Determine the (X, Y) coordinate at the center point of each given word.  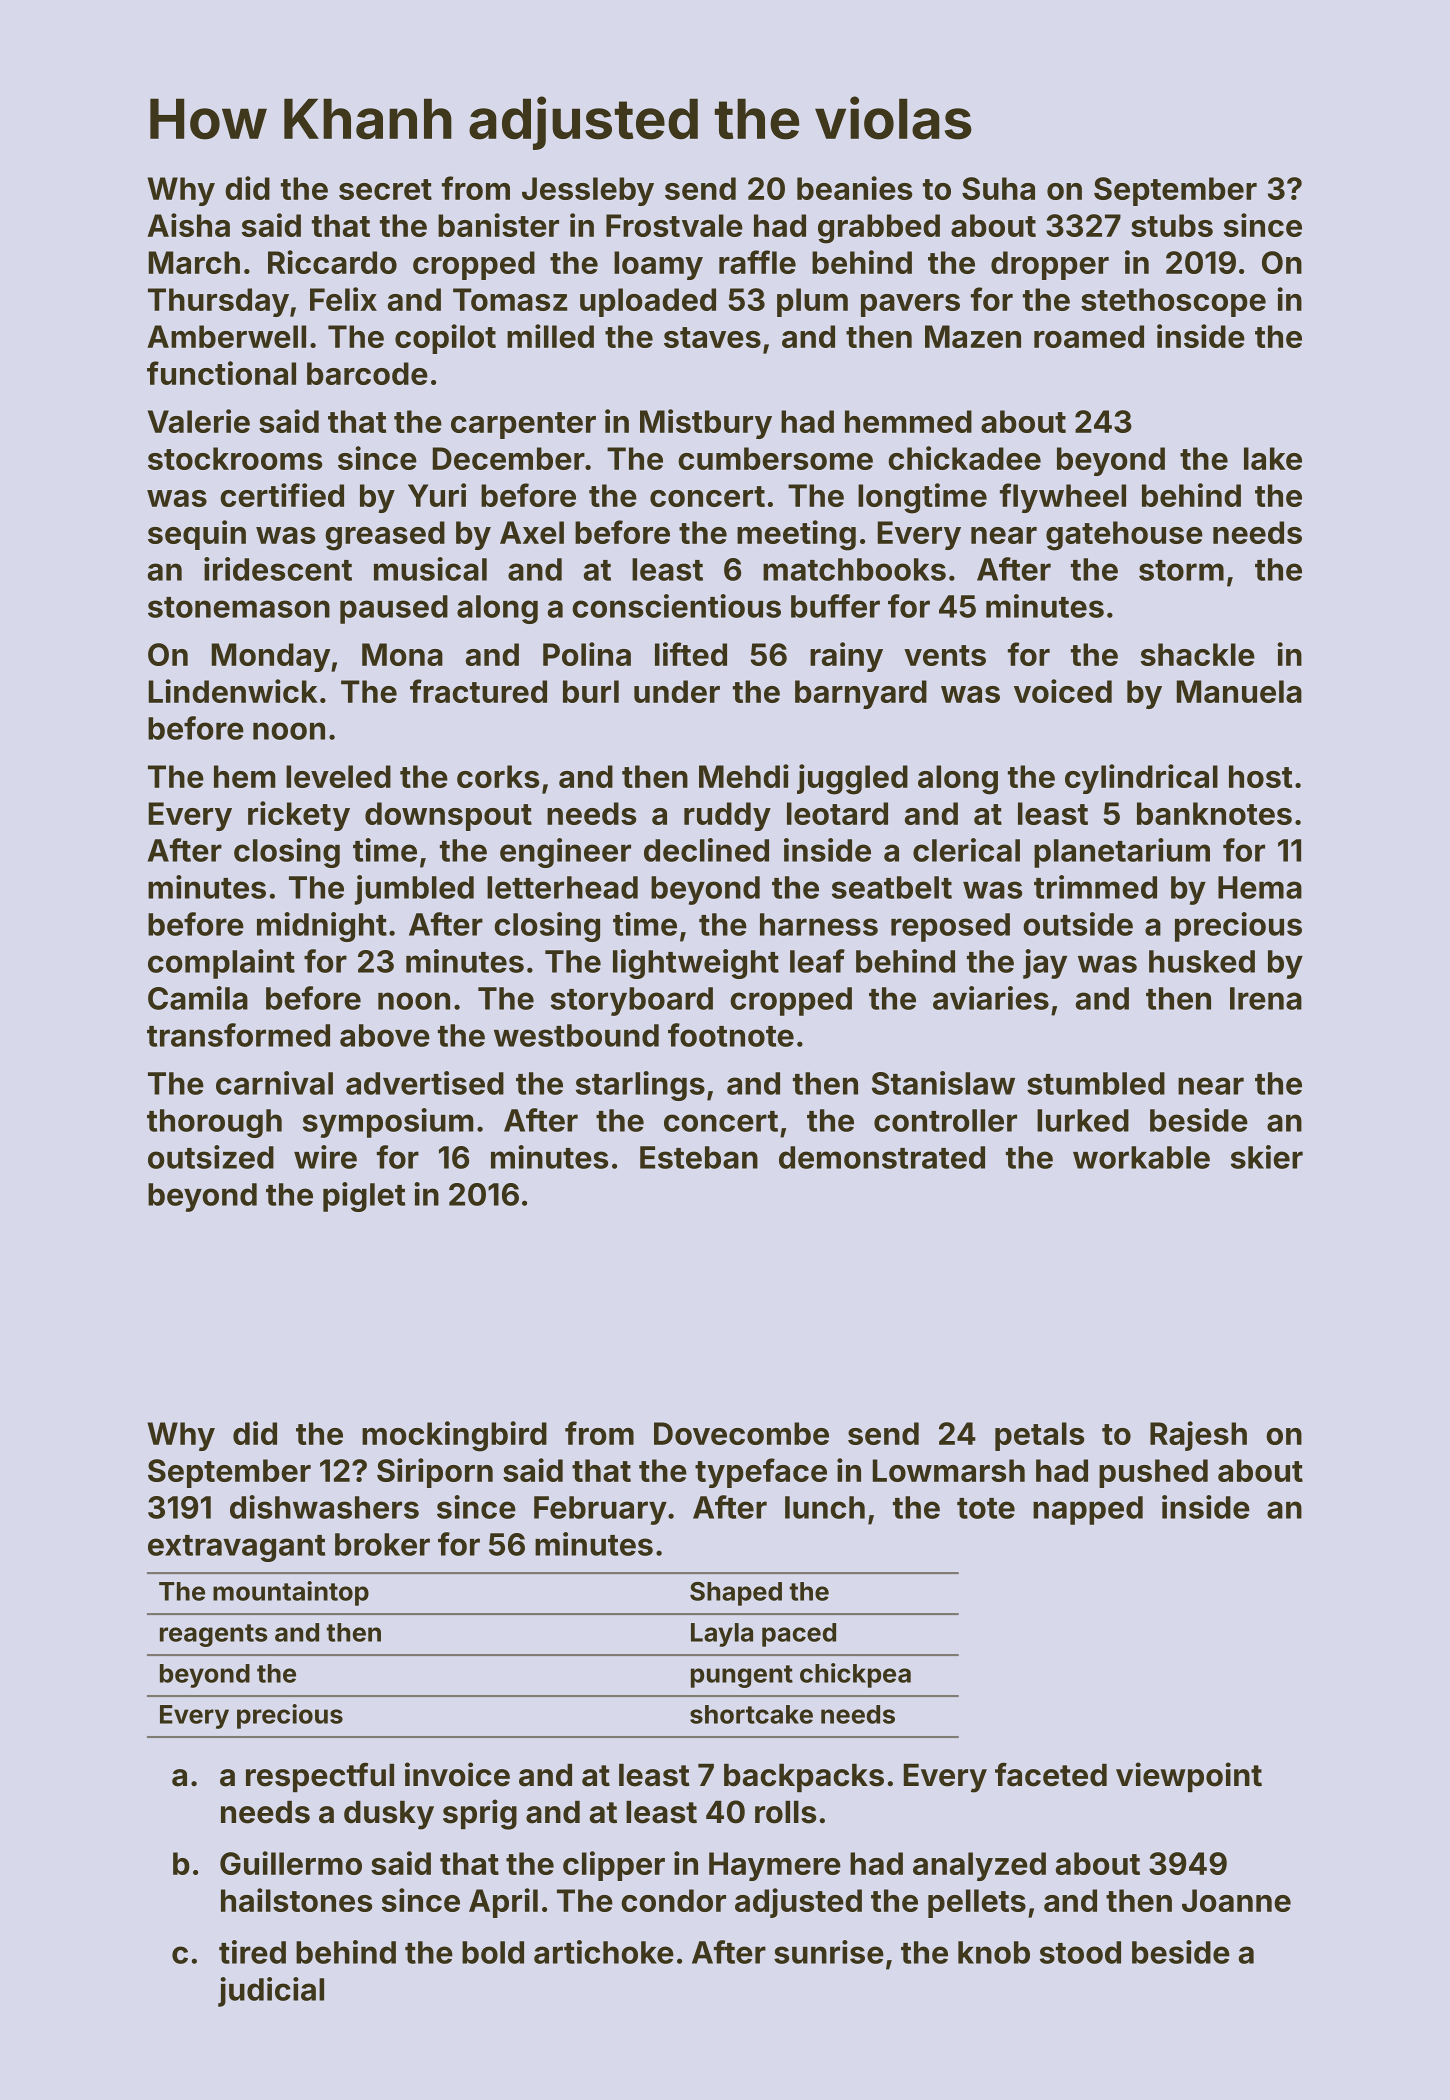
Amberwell (226, 336)
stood (1080, 1952)
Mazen (973, 336)
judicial (271, 1992)
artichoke (604, 1952)
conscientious (676, 606)
